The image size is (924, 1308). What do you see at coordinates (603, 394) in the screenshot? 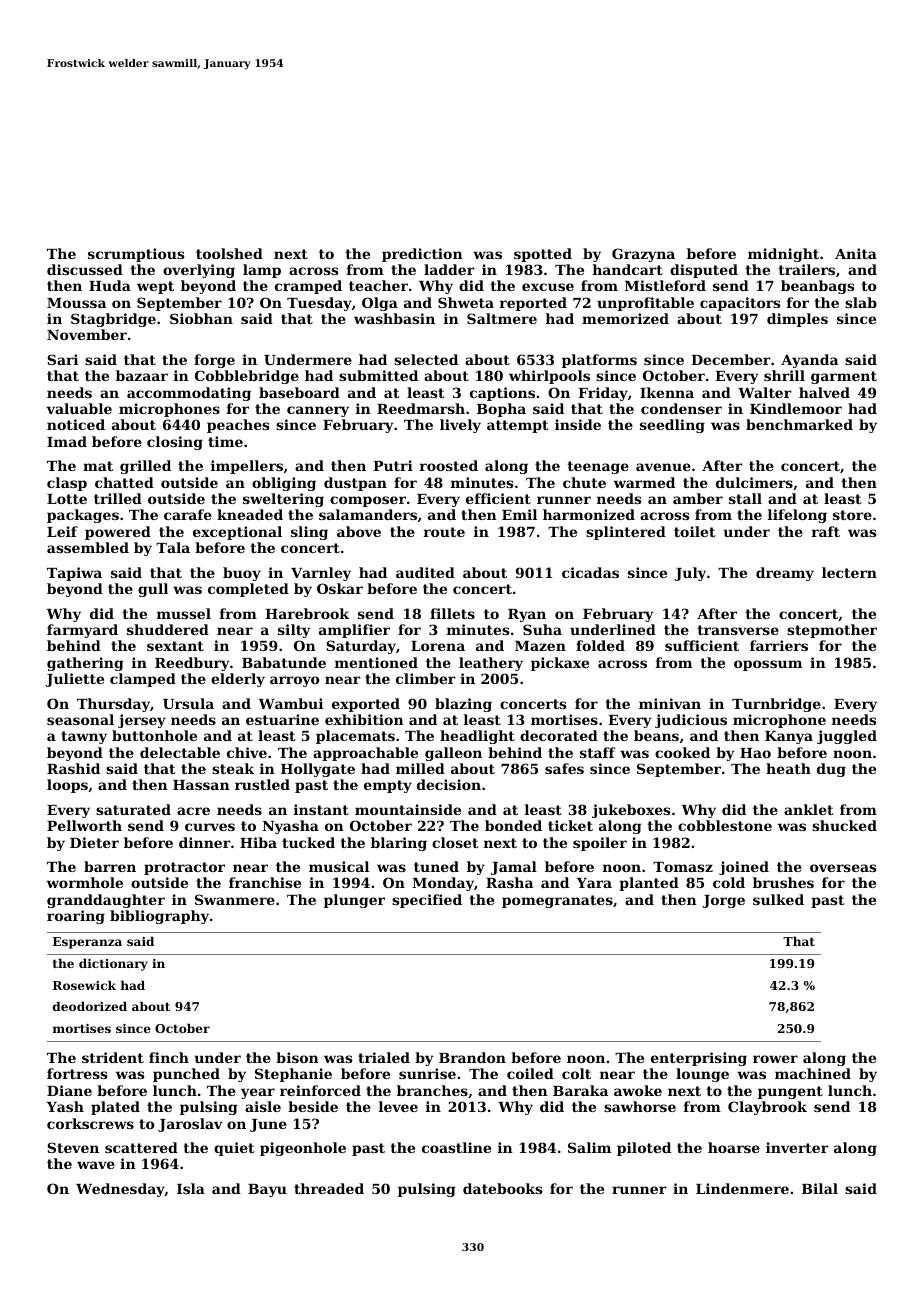
I see `Friday` at bounding box center [603, 394].
